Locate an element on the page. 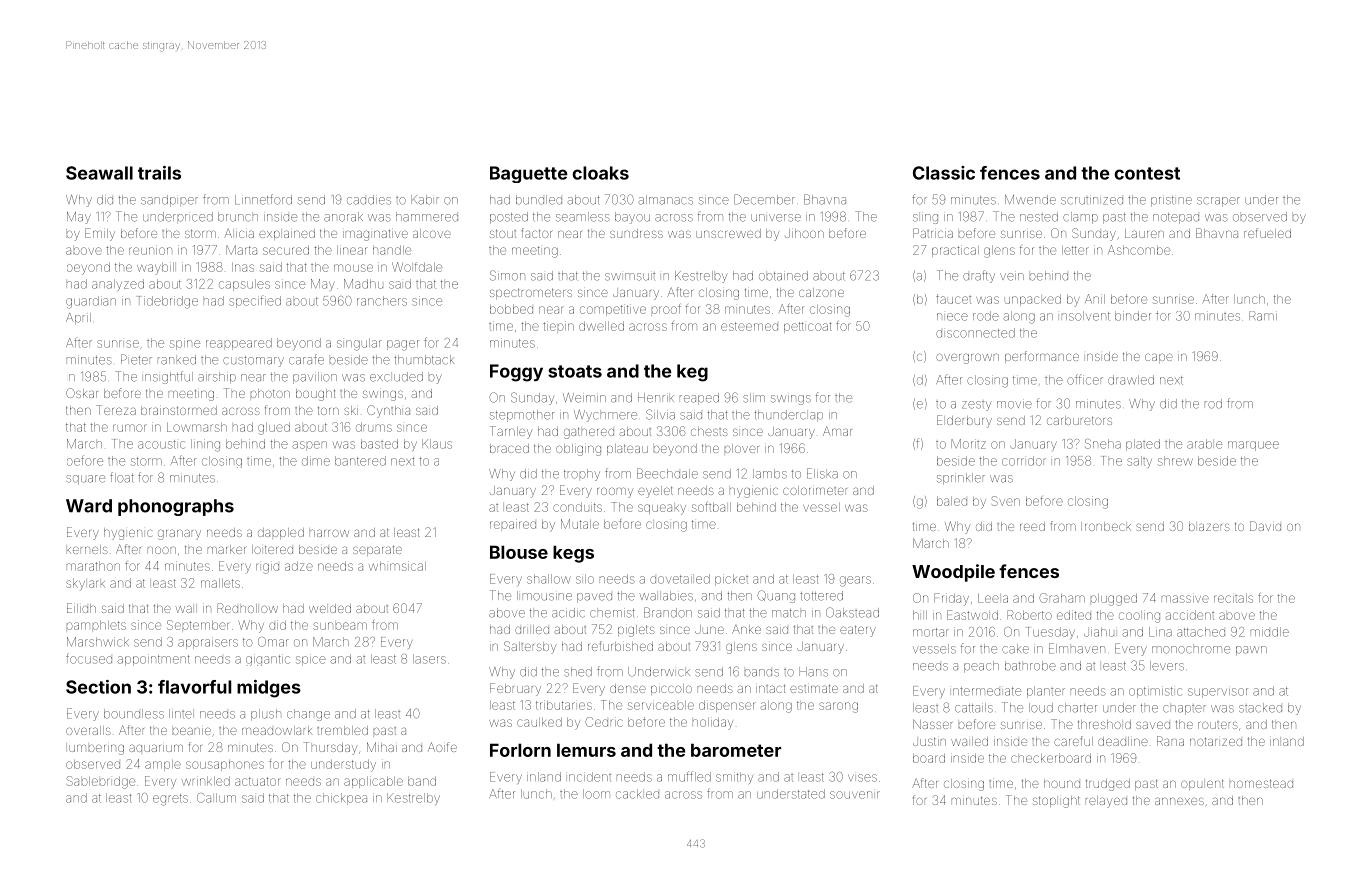 This document has width=1372, height=887. supervisor is located at coordinates (1218, 693).
